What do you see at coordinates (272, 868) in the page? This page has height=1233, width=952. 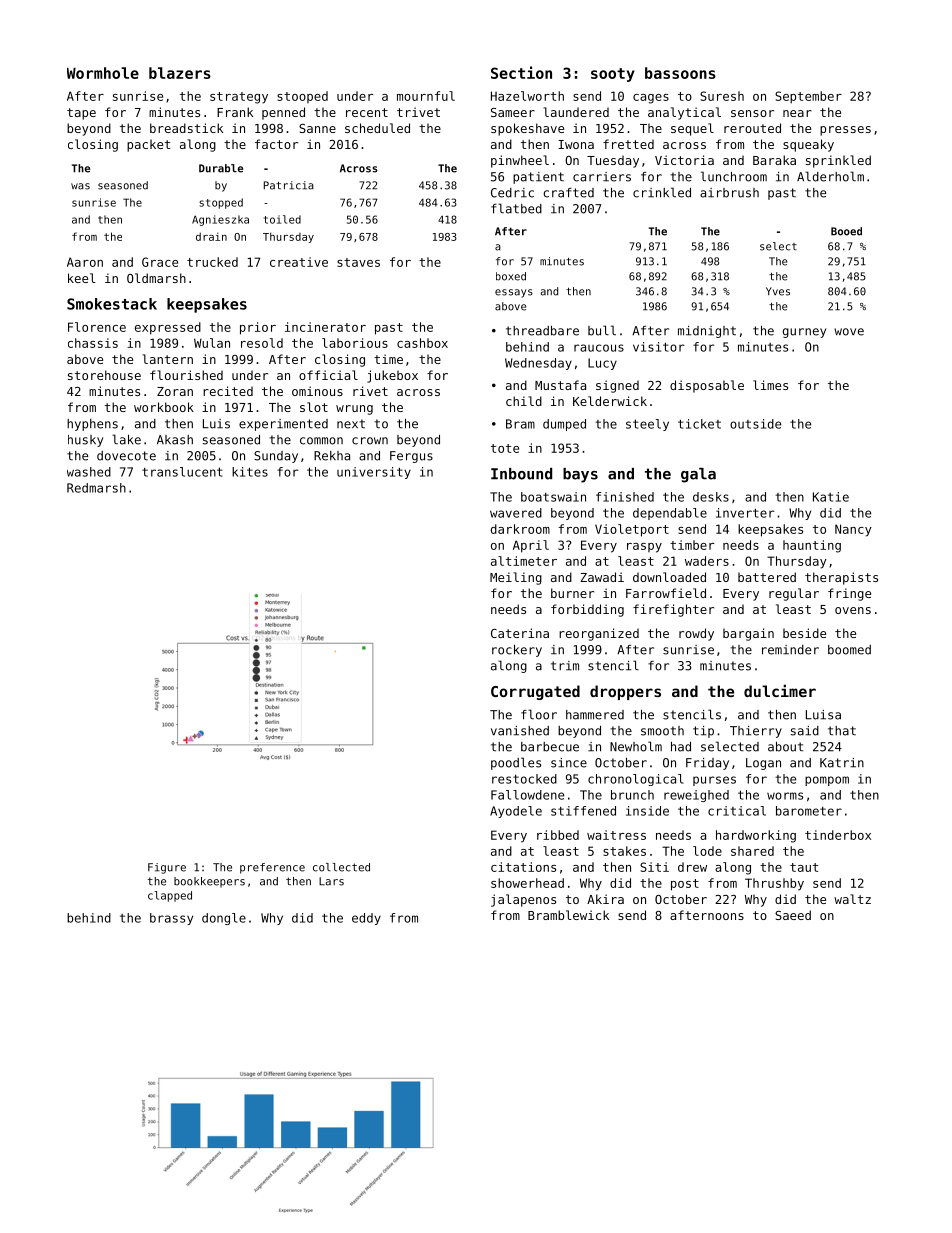 I see `preference` at bounding box center [272, 868].
